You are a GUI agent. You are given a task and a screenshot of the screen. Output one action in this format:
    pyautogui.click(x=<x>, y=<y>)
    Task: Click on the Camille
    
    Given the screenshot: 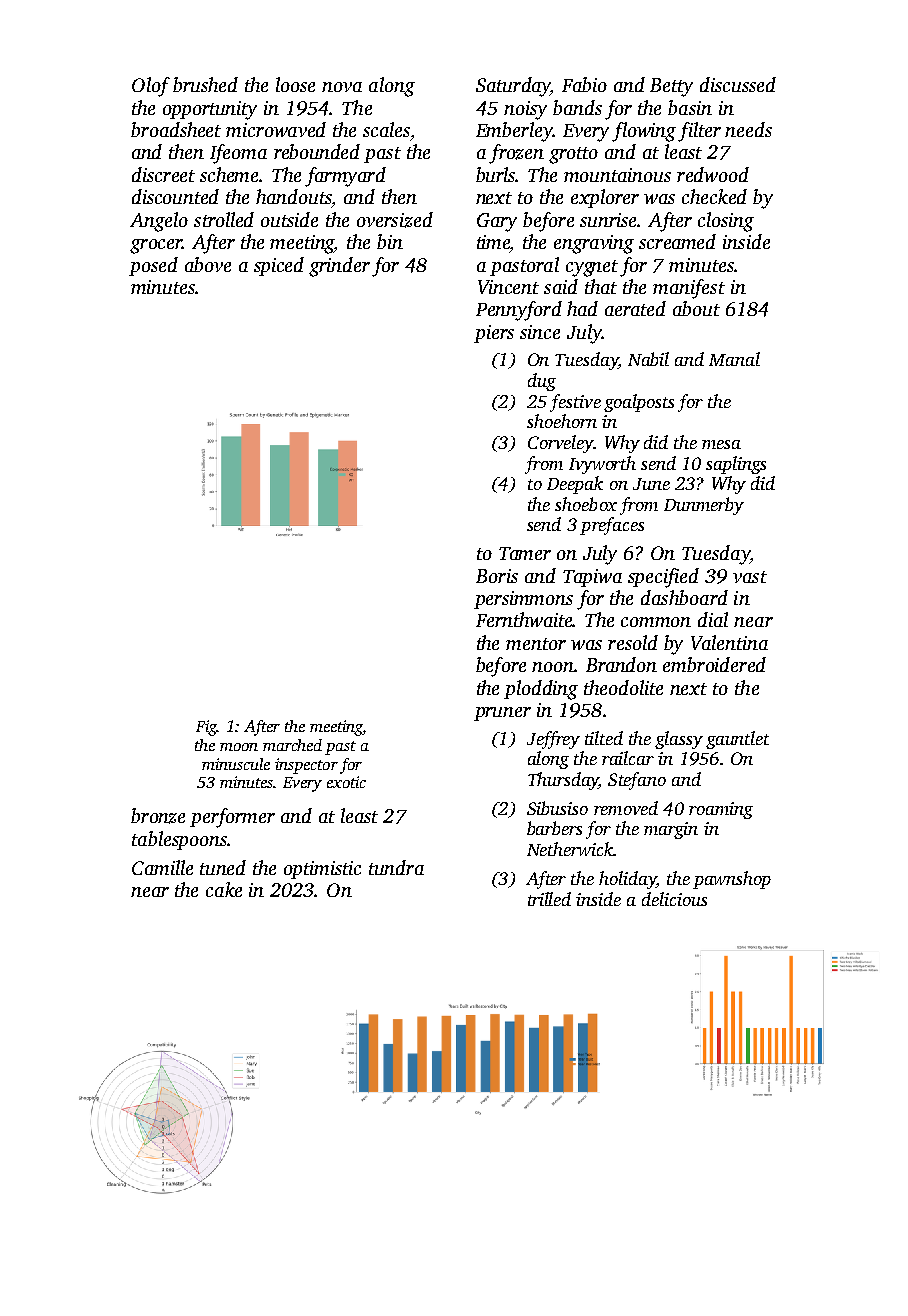 What is the action you would take?
    pyautogui.click(x=162, y=867)
